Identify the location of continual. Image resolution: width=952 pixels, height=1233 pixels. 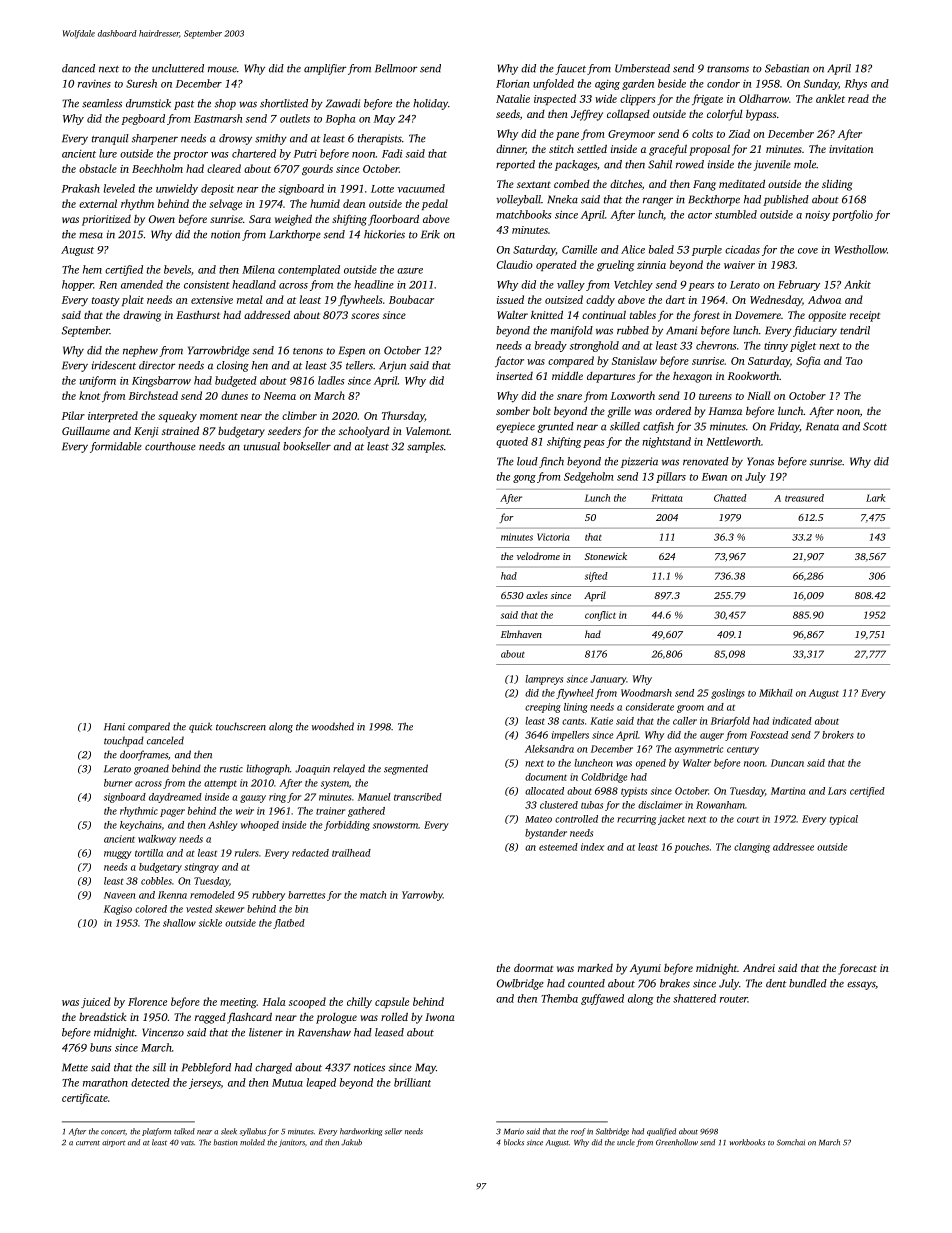
(604, 314).
